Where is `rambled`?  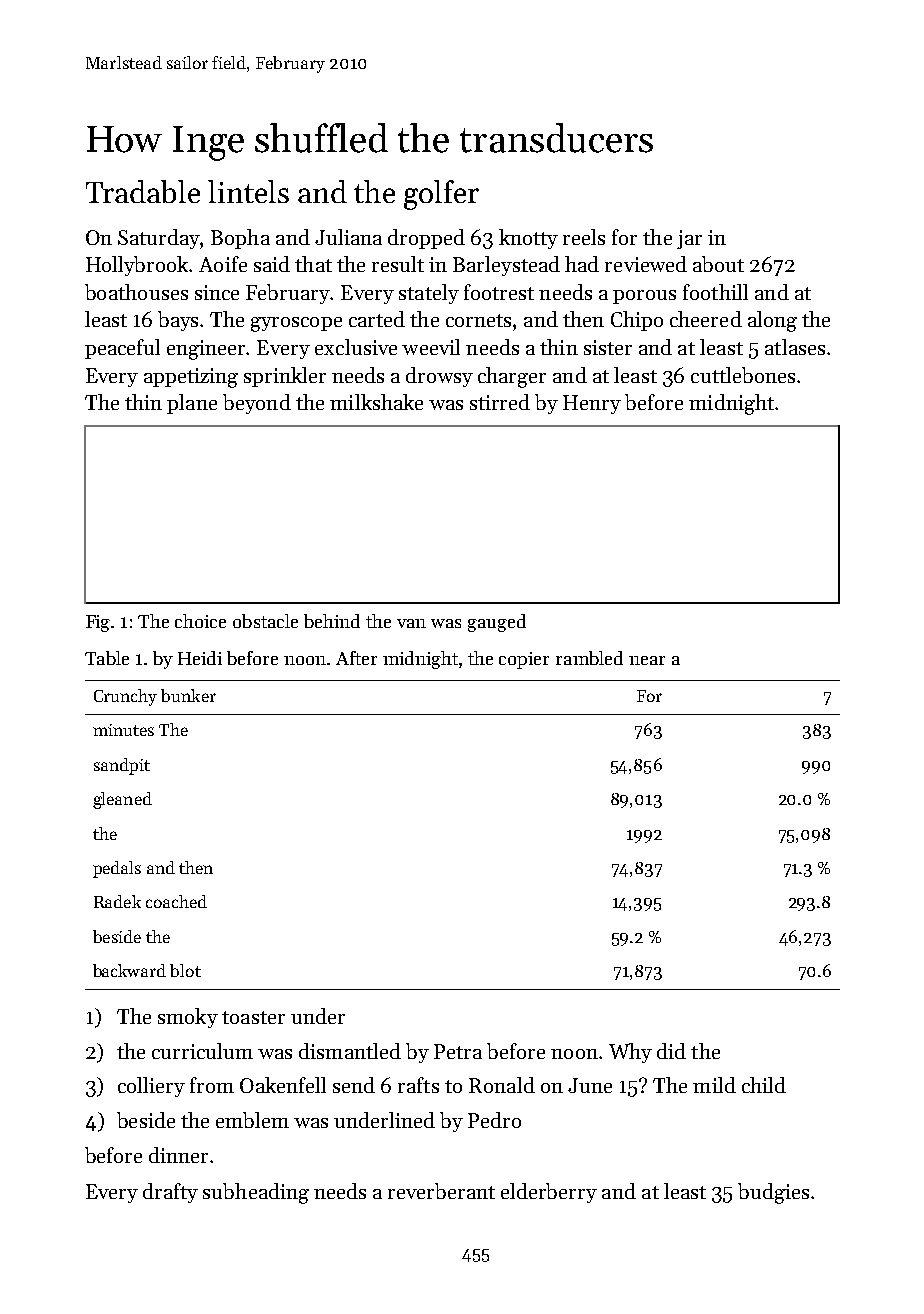
rambled is located at coordinates (589, 658).
